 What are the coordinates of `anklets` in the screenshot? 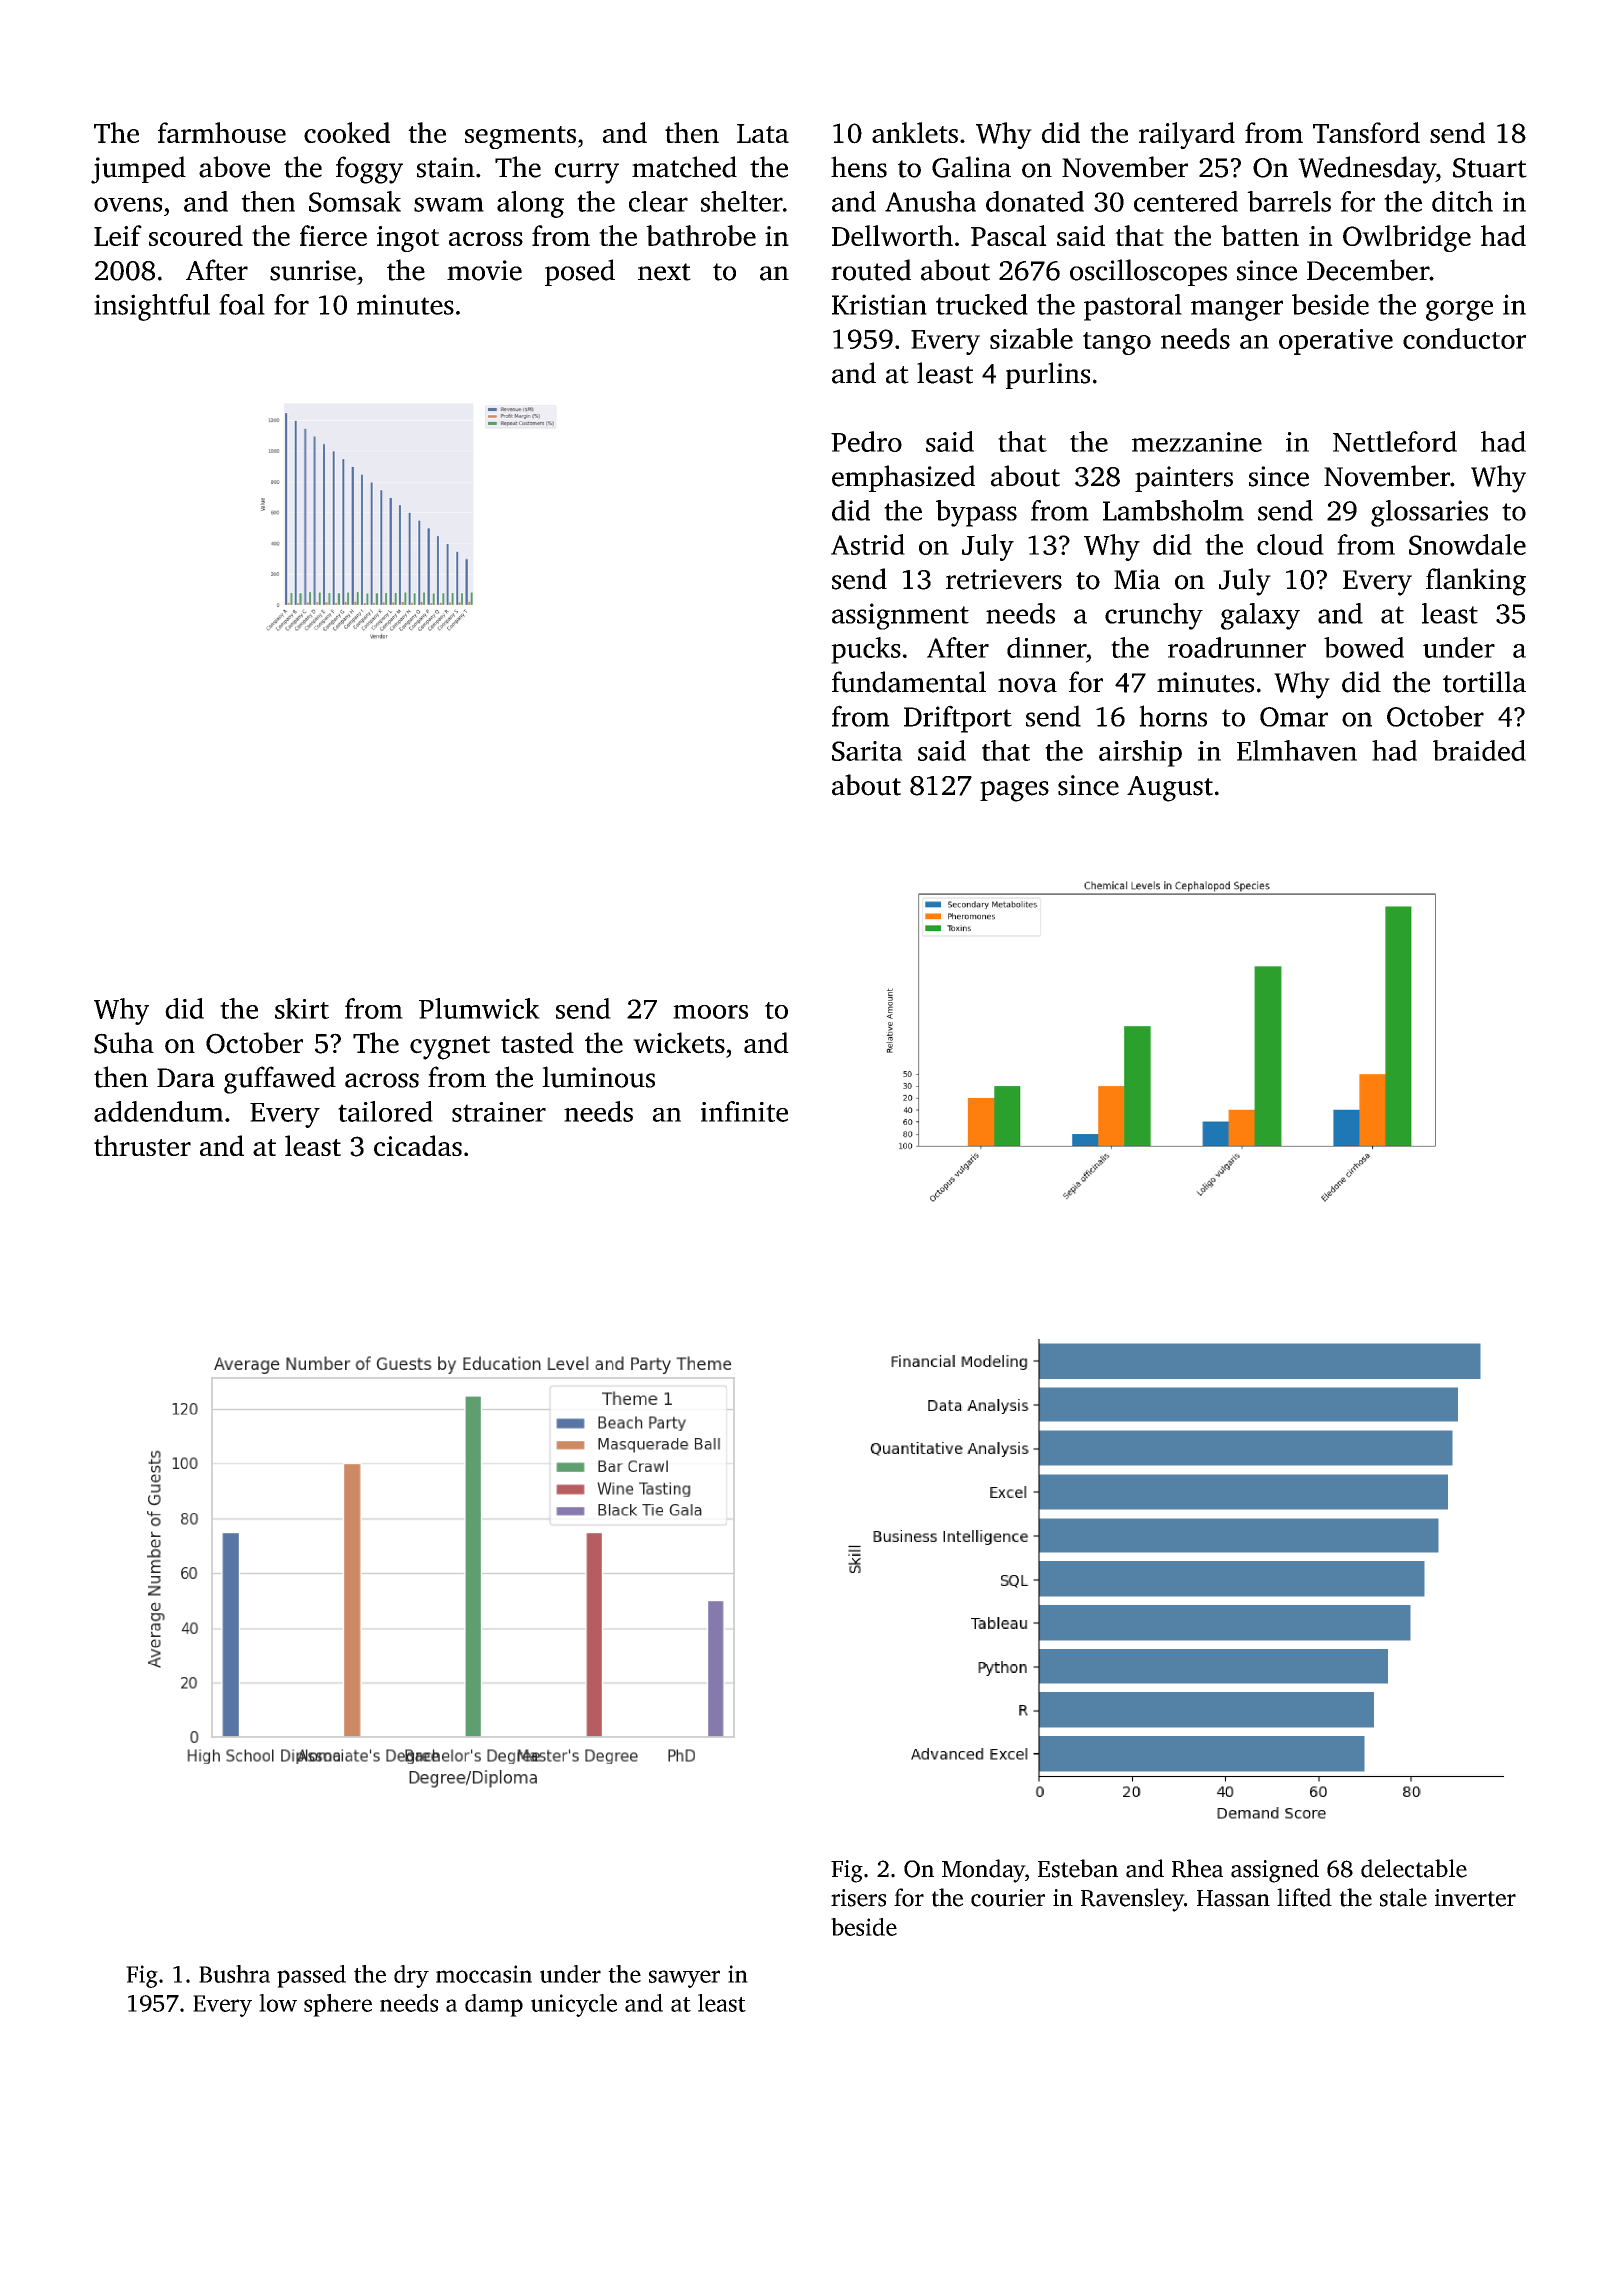 It's located at (915, 132).
